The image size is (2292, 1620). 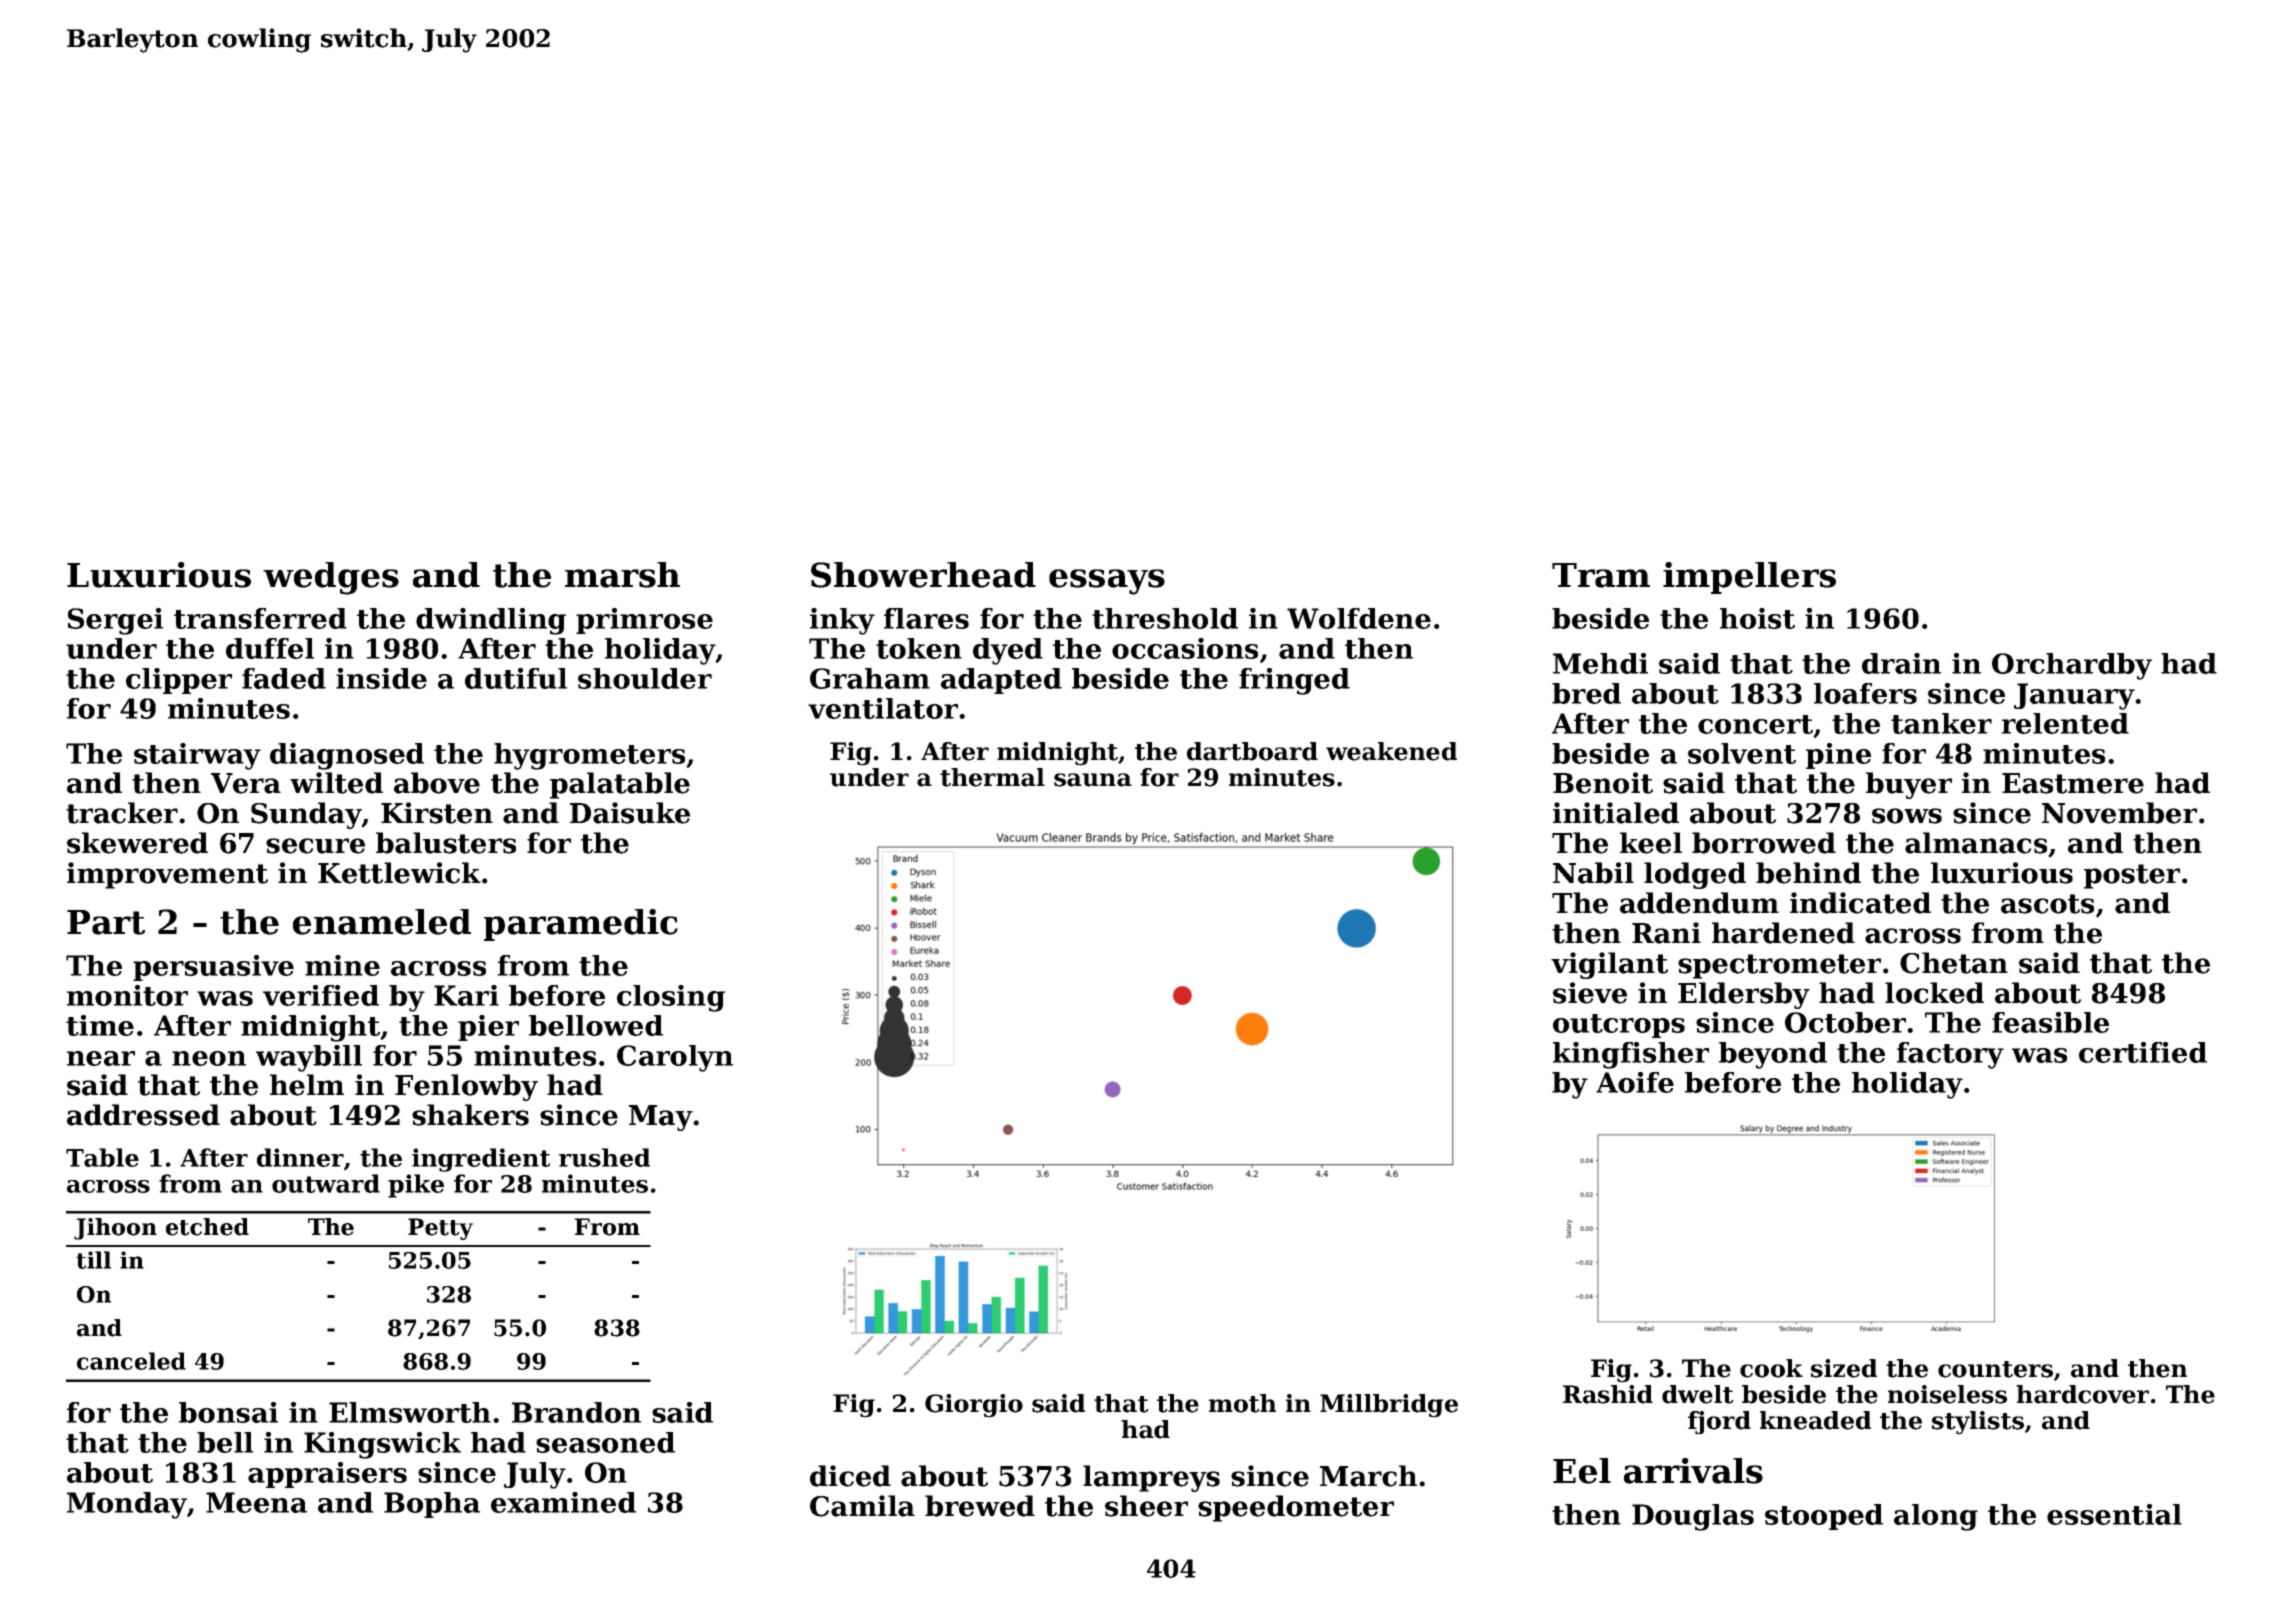 What do you see at coordinates (581, 925) in the screenshot?
I see `paramedic` at bounding box center [581, 925].
